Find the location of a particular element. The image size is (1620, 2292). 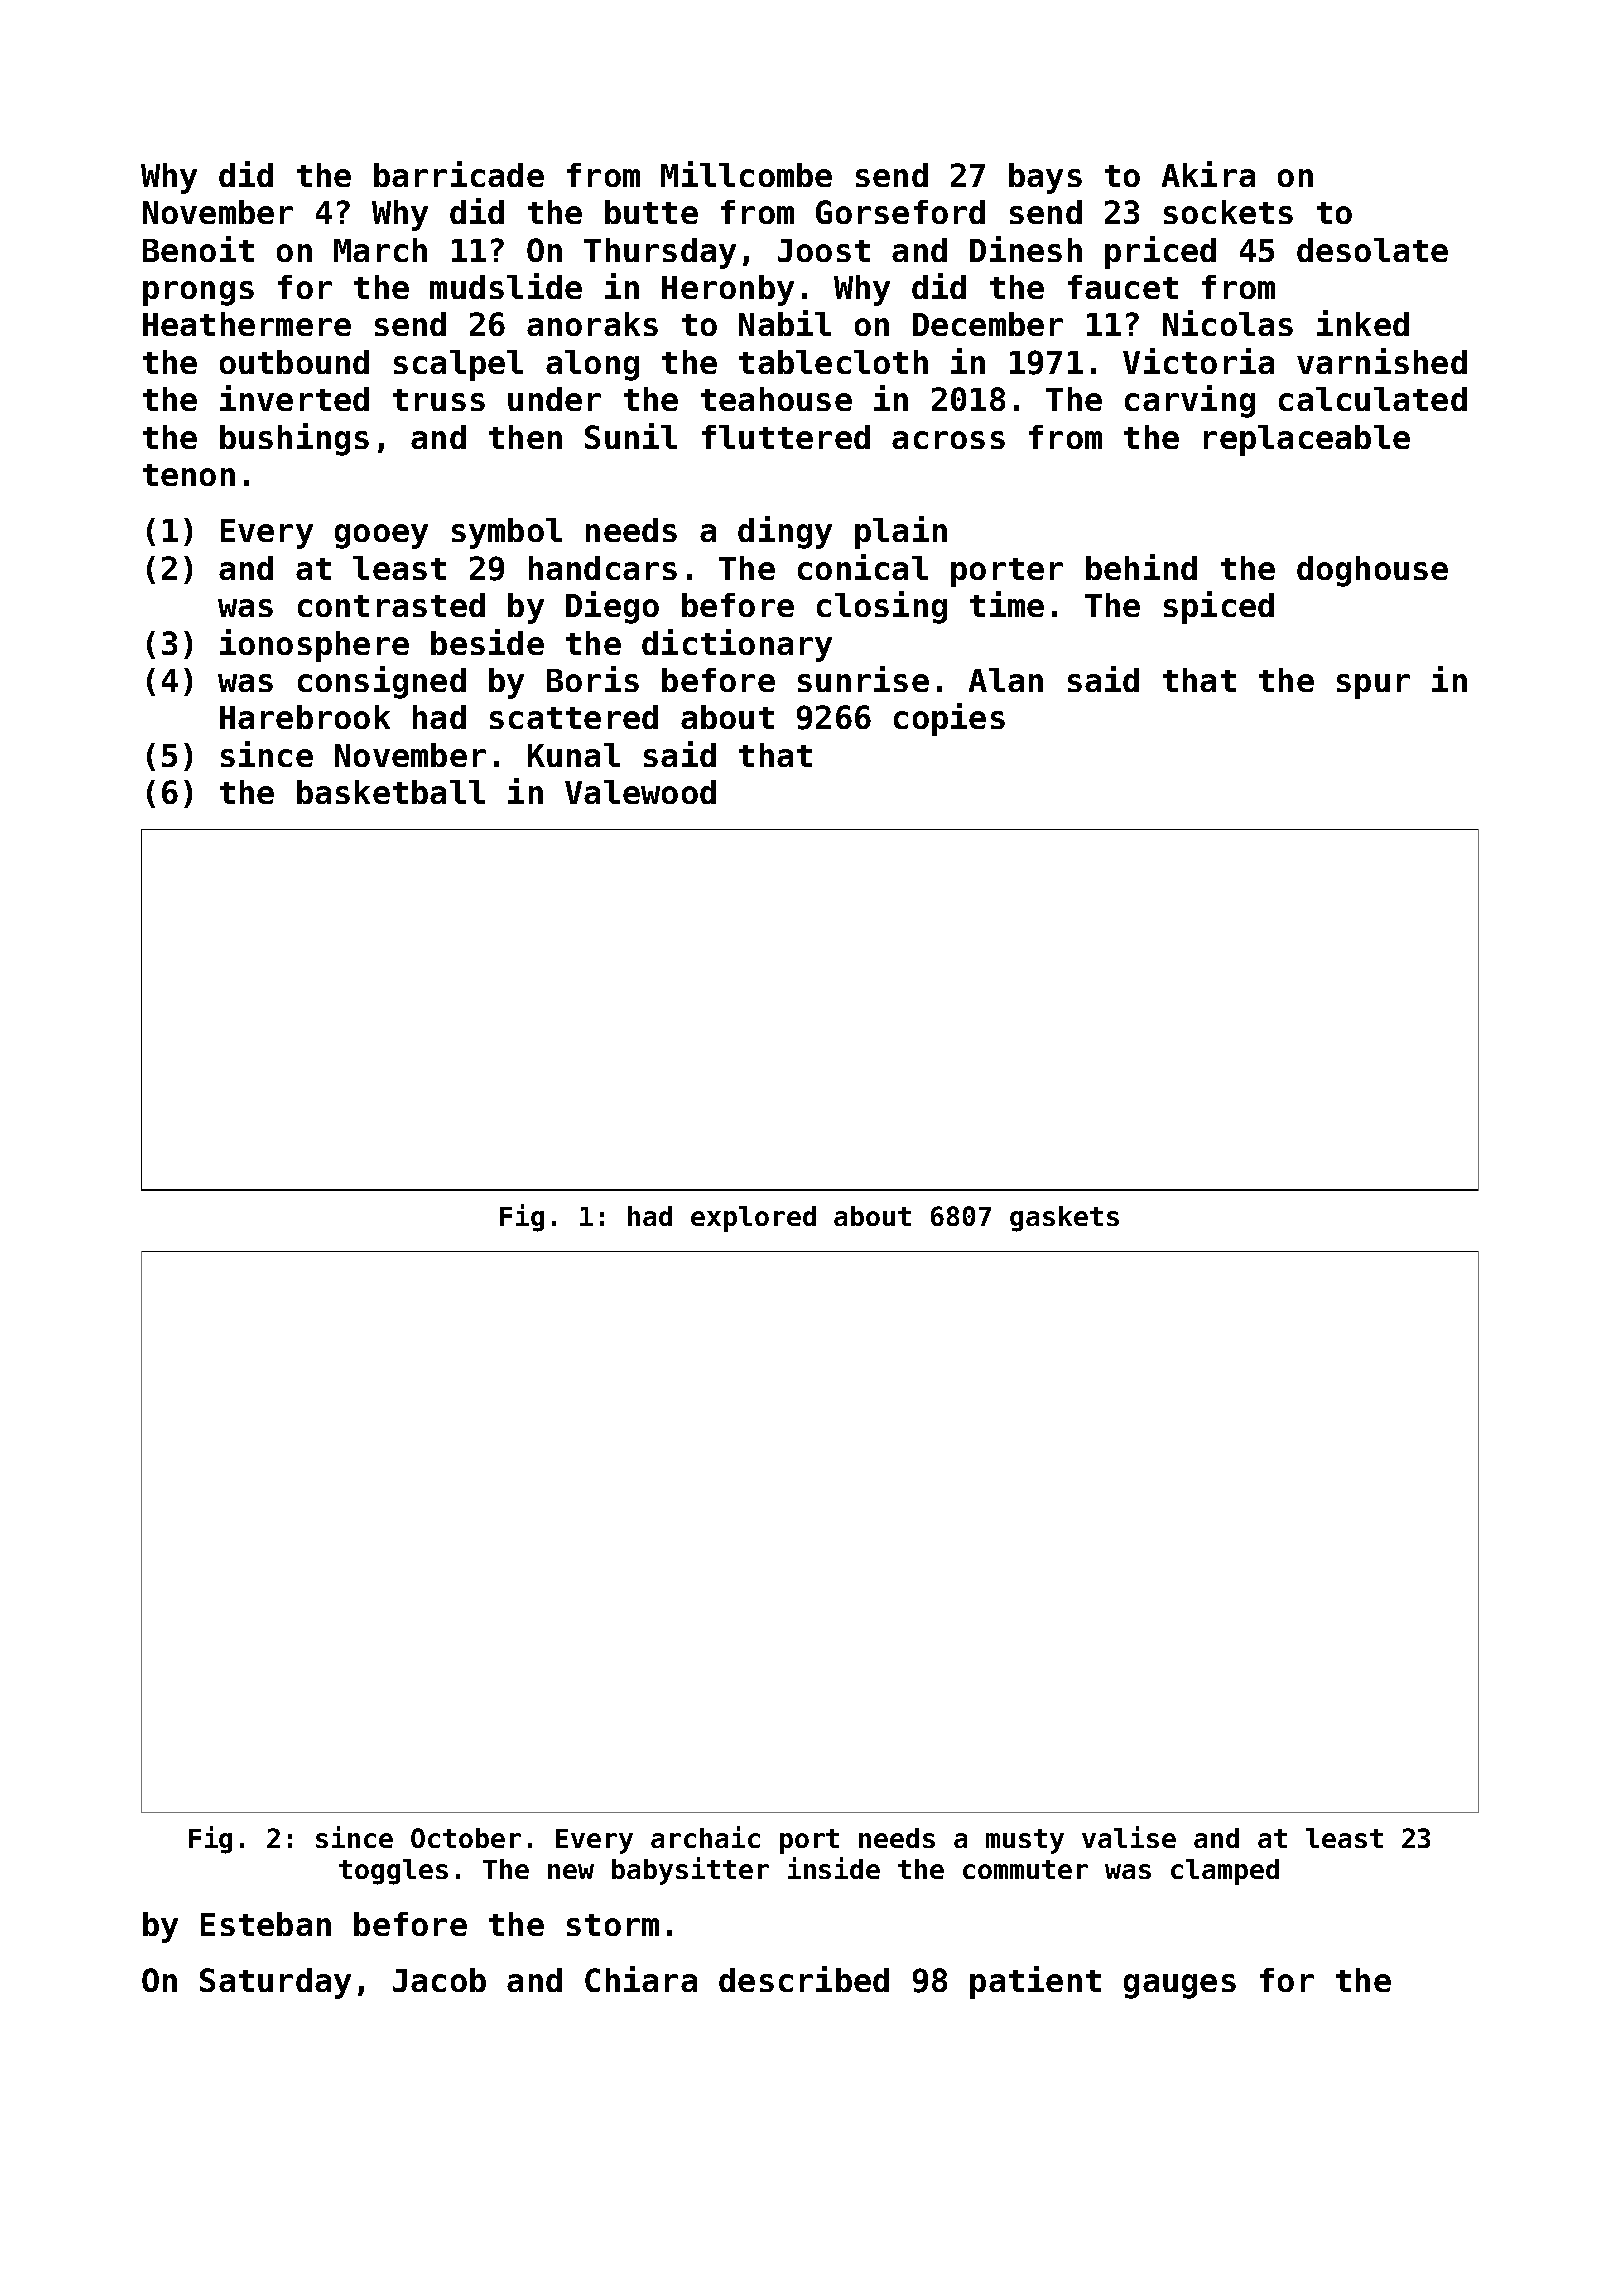

Harebrook is located at coordinates (305, 717).
